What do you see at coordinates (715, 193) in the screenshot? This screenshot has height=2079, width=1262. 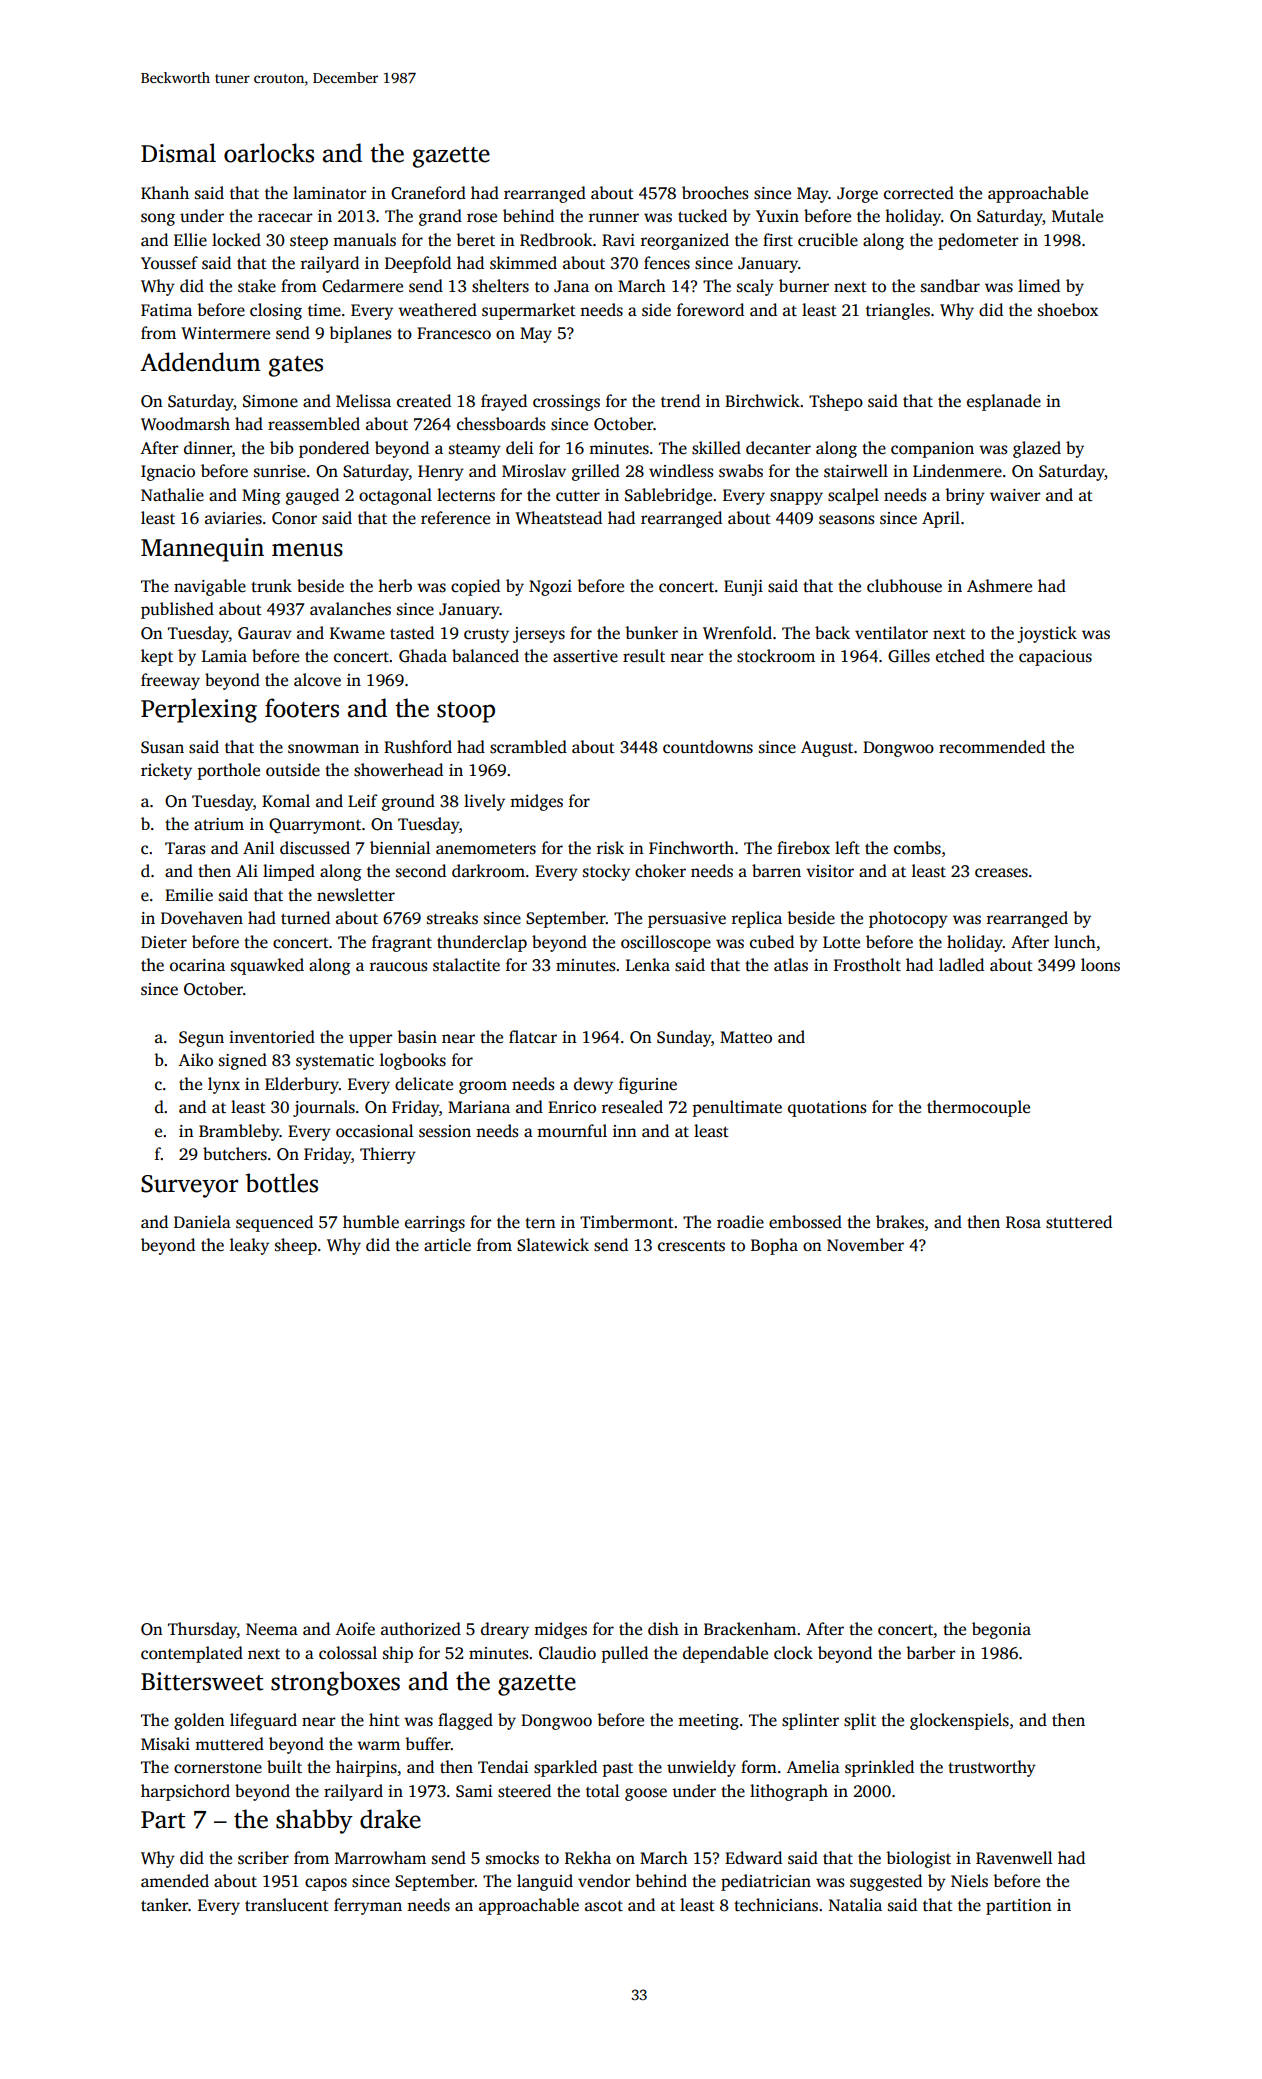 I see `brooches` at bounding box center [715, 193].
